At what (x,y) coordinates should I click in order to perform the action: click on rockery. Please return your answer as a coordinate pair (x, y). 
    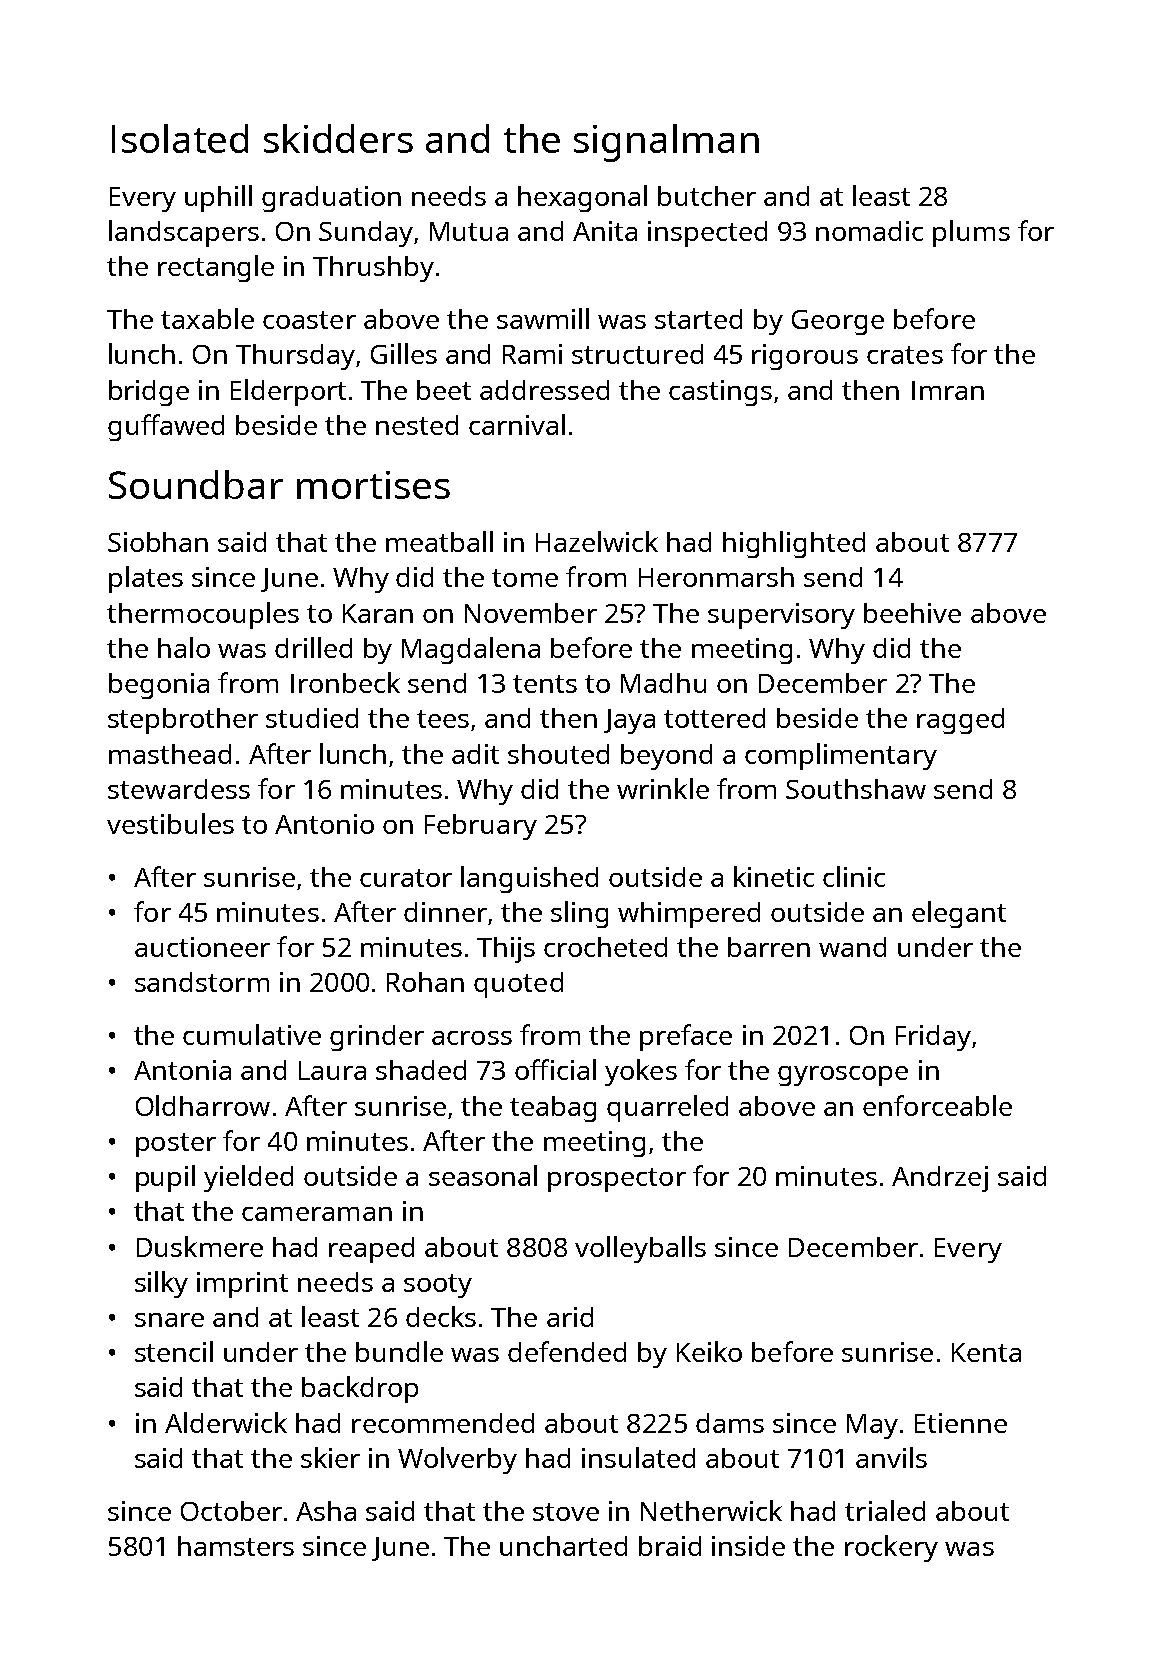
    Looking at the image, I should click on (891, 1548).
